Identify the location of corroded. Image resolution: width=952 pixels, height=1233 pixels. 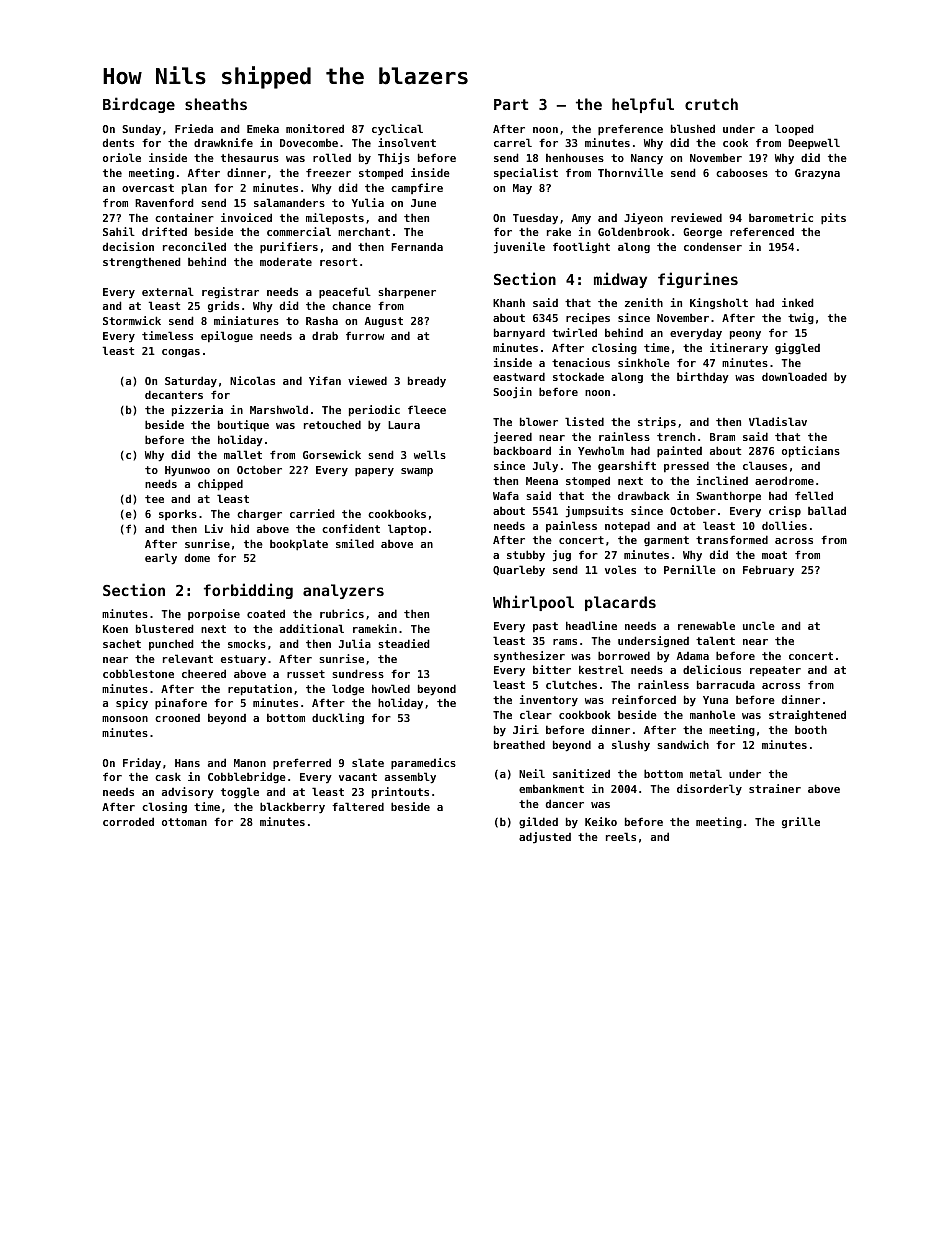
(128, 821).
